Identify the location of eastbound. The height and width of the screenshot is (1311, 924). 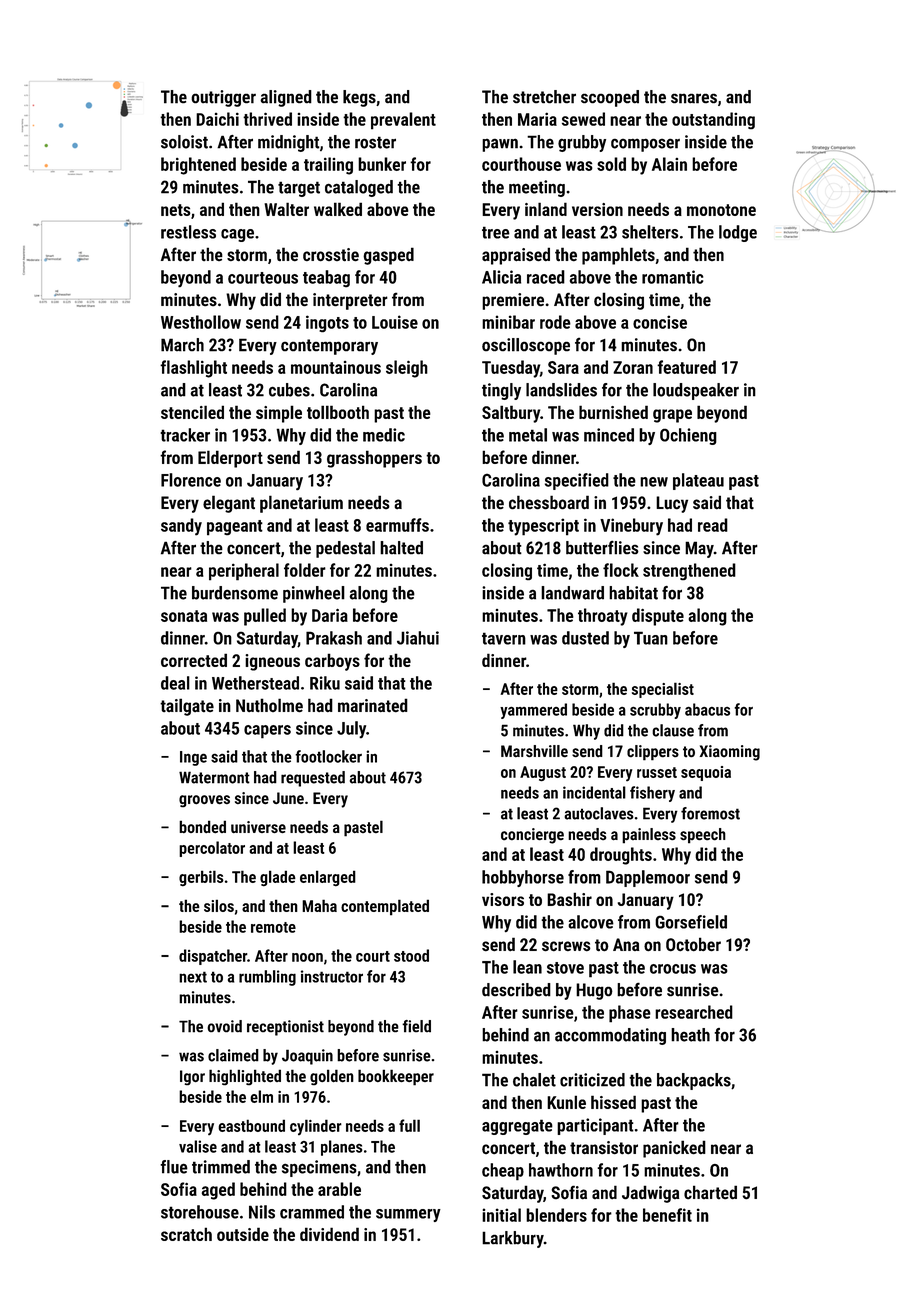
(251, 1125).
